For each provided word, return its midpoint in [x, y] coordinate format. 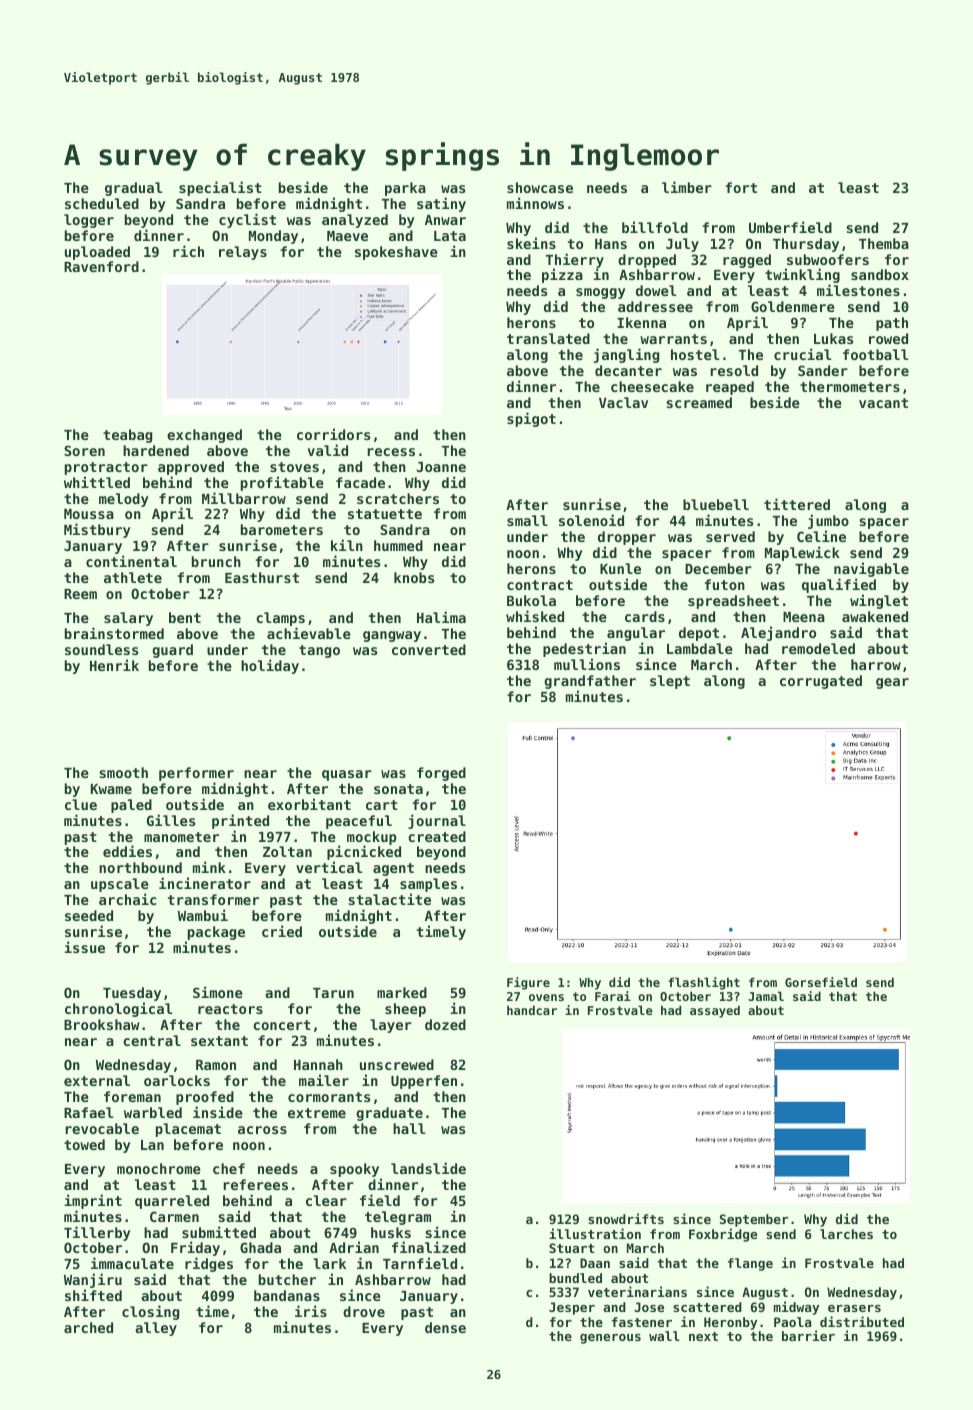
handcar [532, 1010]
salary [128, 619]
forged [441, 774]
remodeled [818, 648]
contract [540, 585]
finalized [429, 1247]
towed [84, 1144]
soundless [101, 649]
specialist [220, 188]
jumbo [828, 521]
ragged [747, 261]
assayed [715, 1011]
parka [405, 189]
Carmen [174, 1216]
